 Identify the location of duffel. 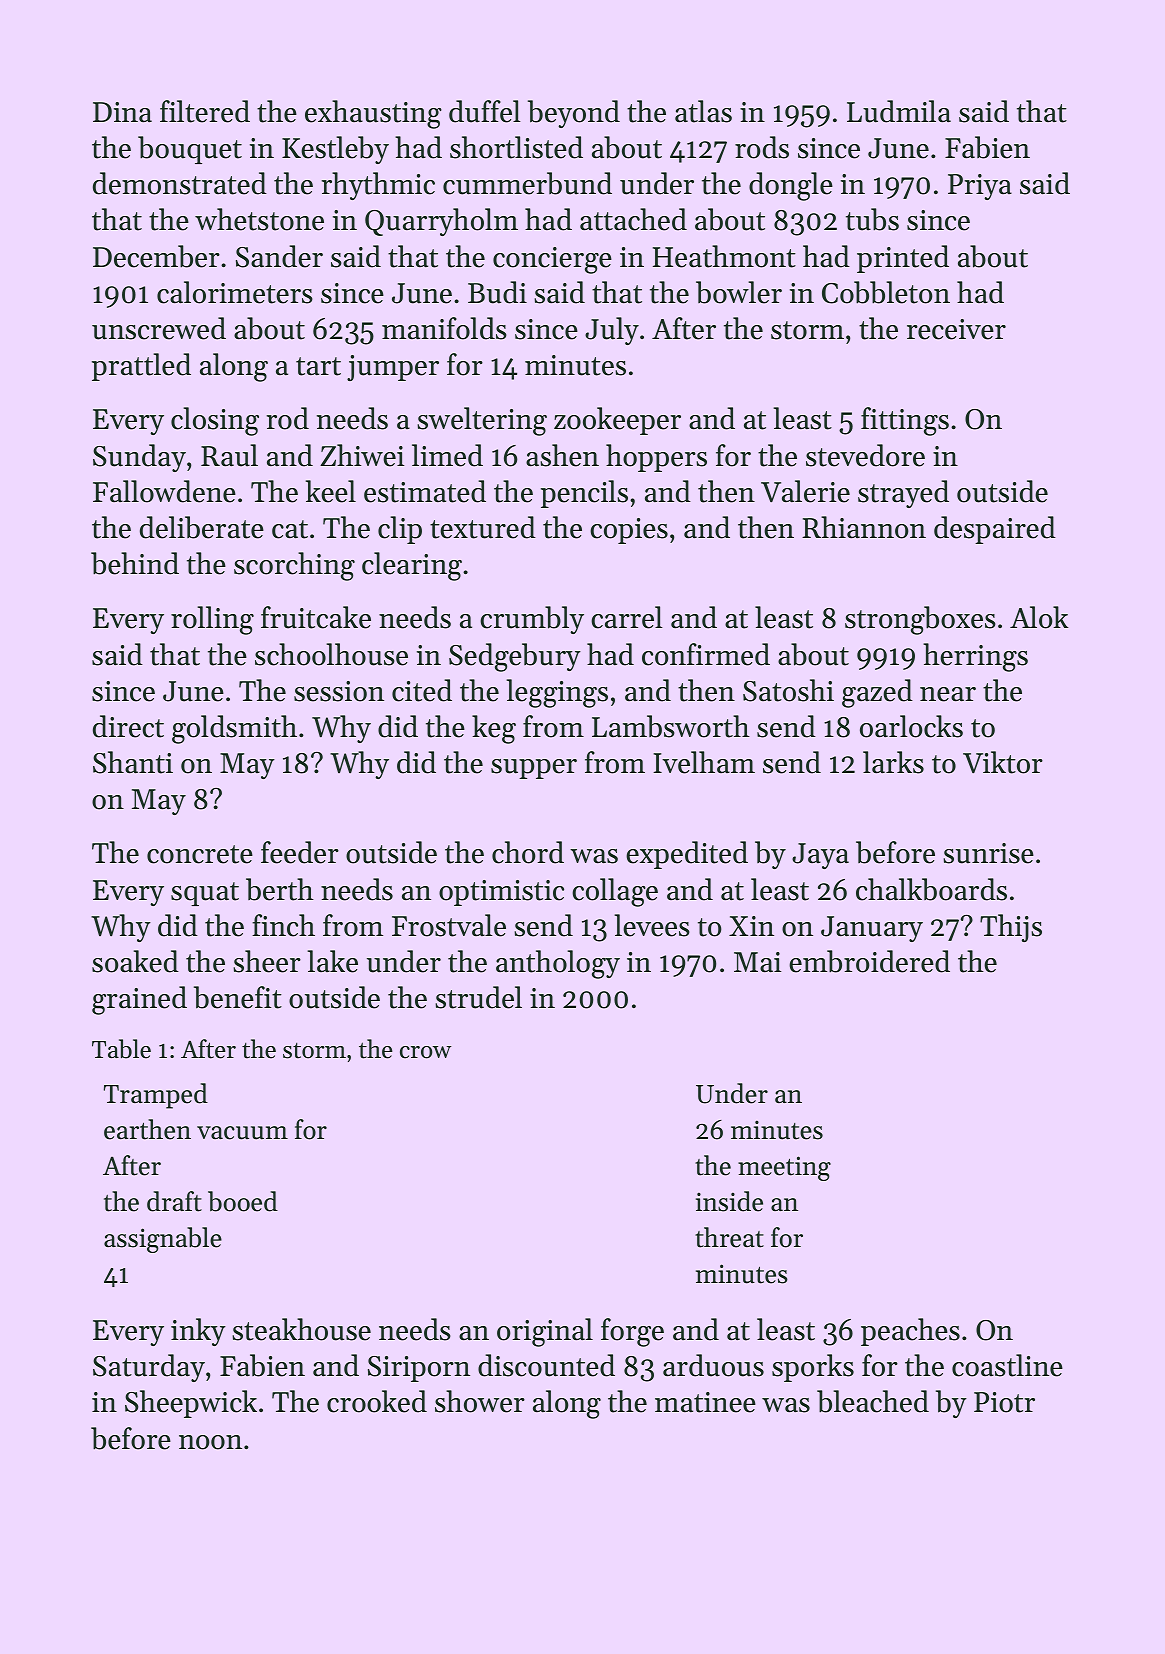
(484, 111).
